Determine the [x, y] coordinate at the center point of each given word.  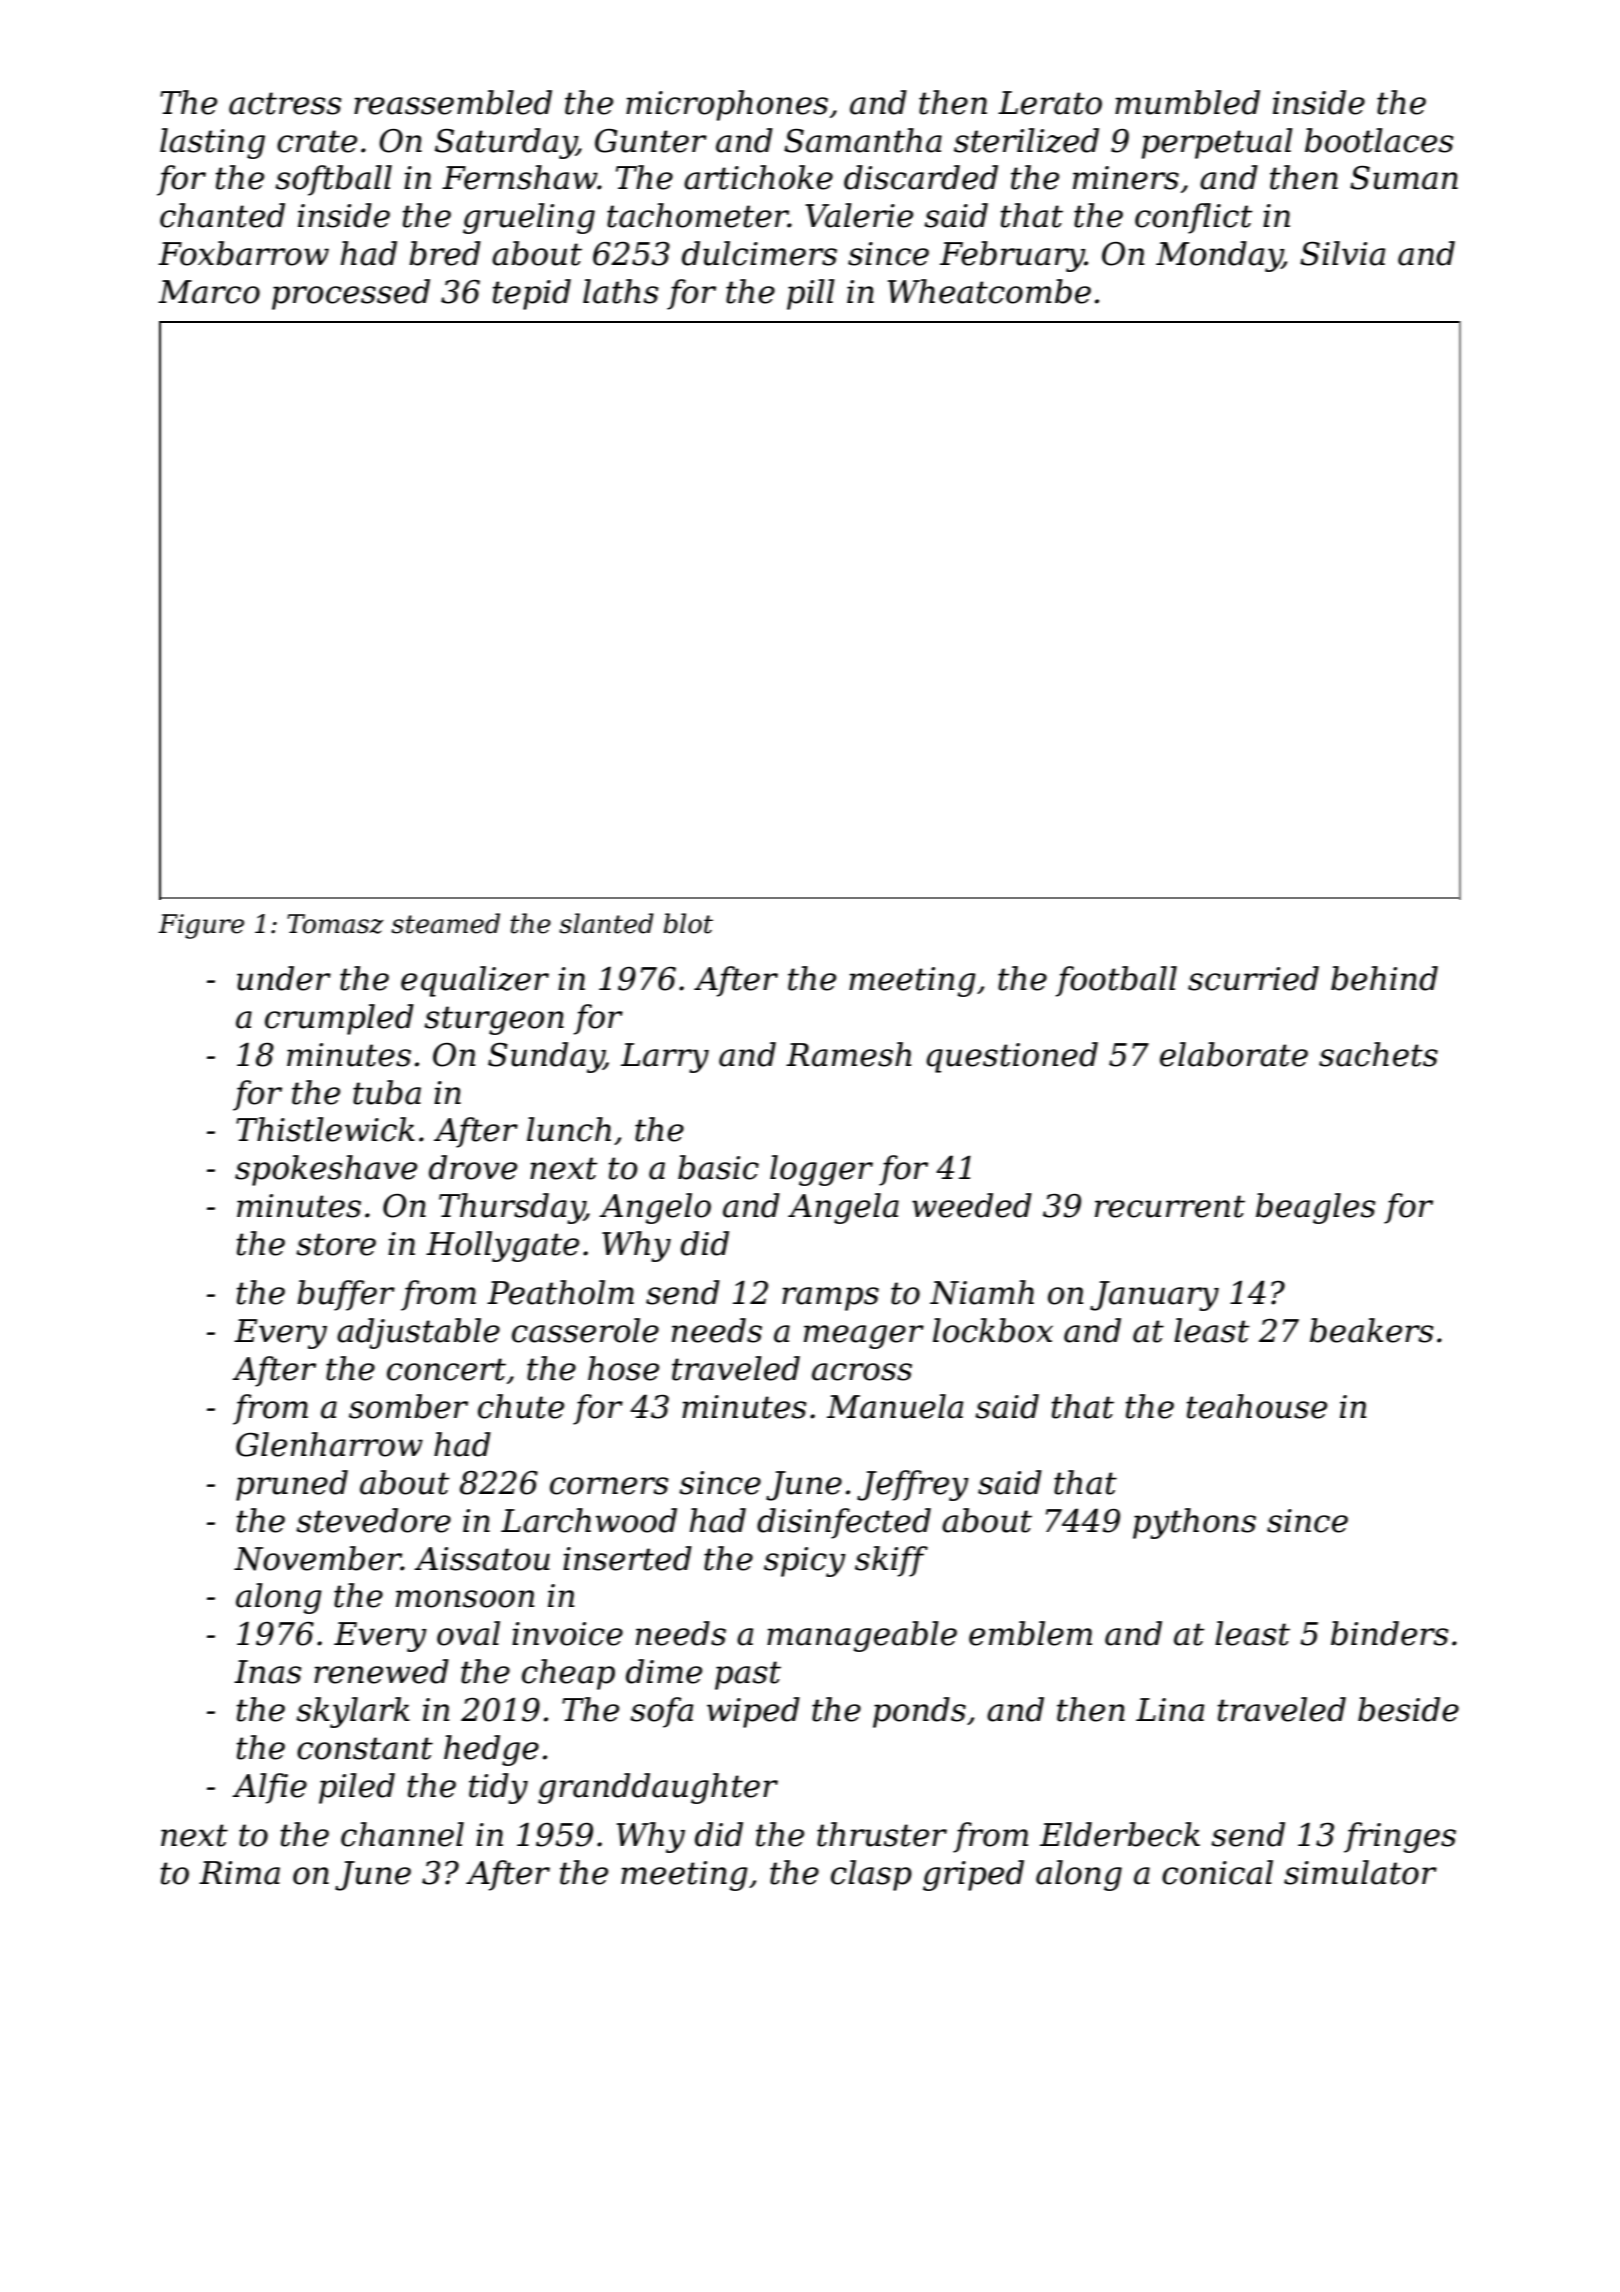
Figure [201, 926]
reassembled [453, 102]
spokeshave [326, 1170]
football [1116, 981]
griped [973, 1875]
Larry [665, 1058]
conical [1217, 1872]
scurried [1253, 978]
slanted [606, 923]
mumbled [1187, 102]
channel [402, 1834]
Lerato [1050, 103]
